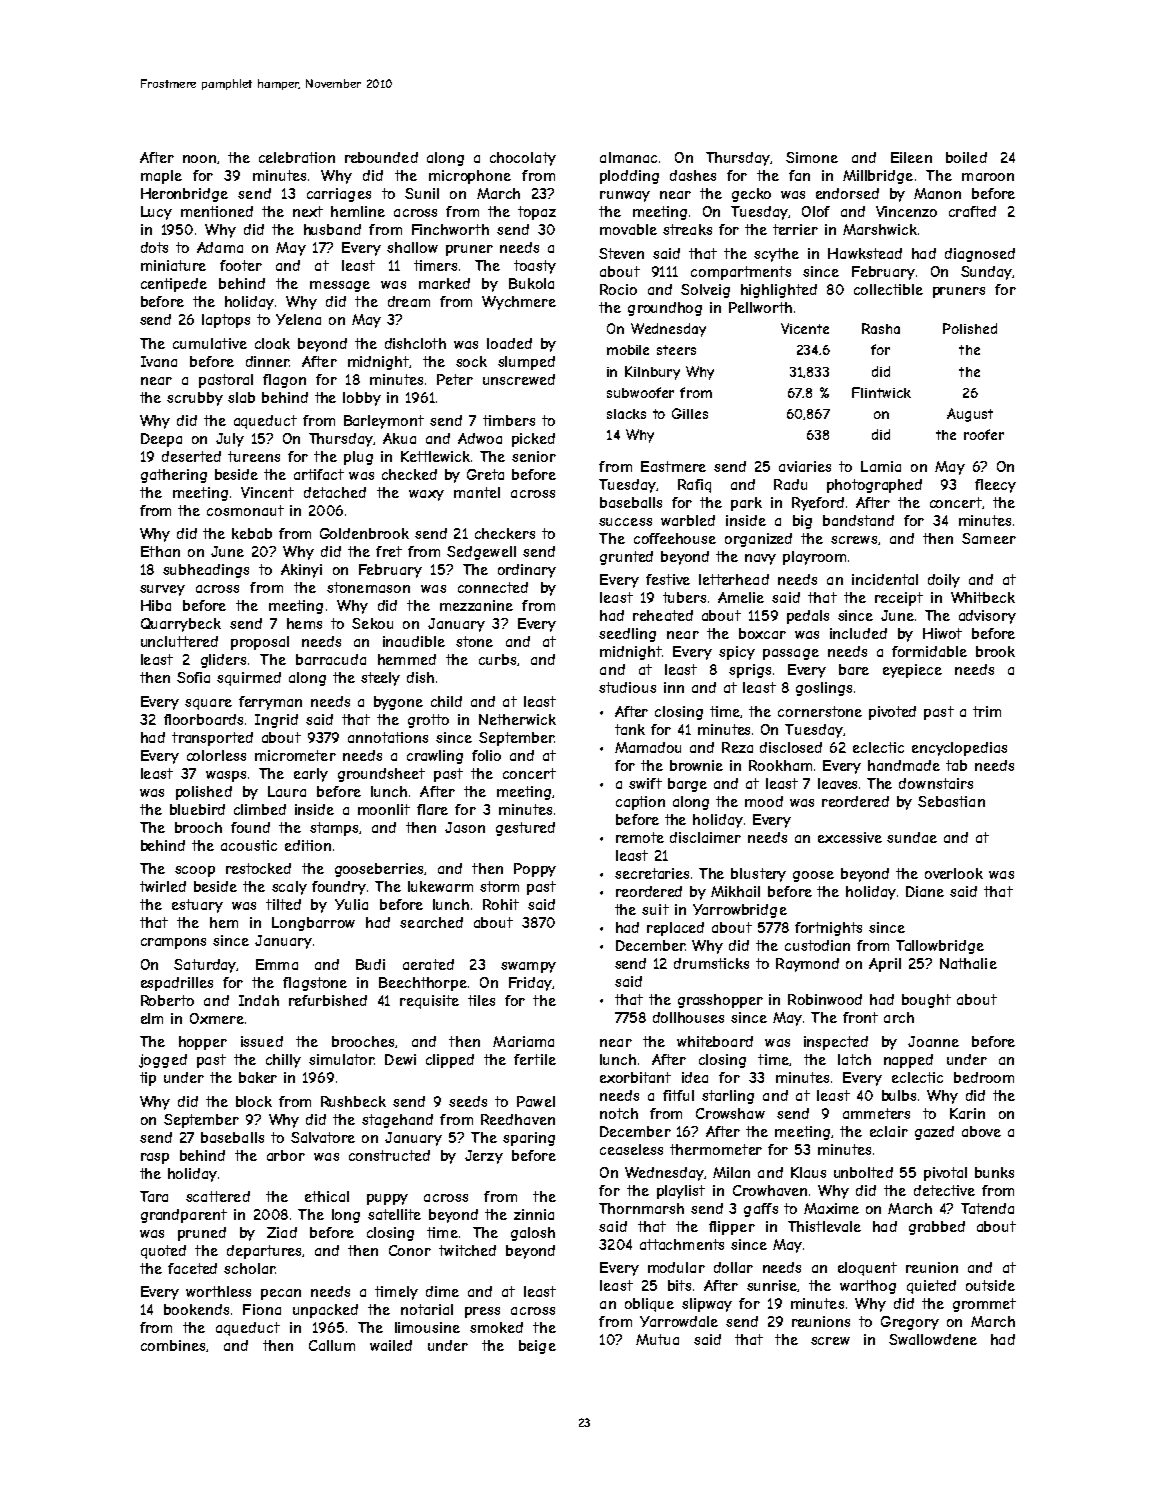 The image size is (1155, 1495). Describe the element at coordinates (881, 392) in the document. I see `Flintwick` at that location.
